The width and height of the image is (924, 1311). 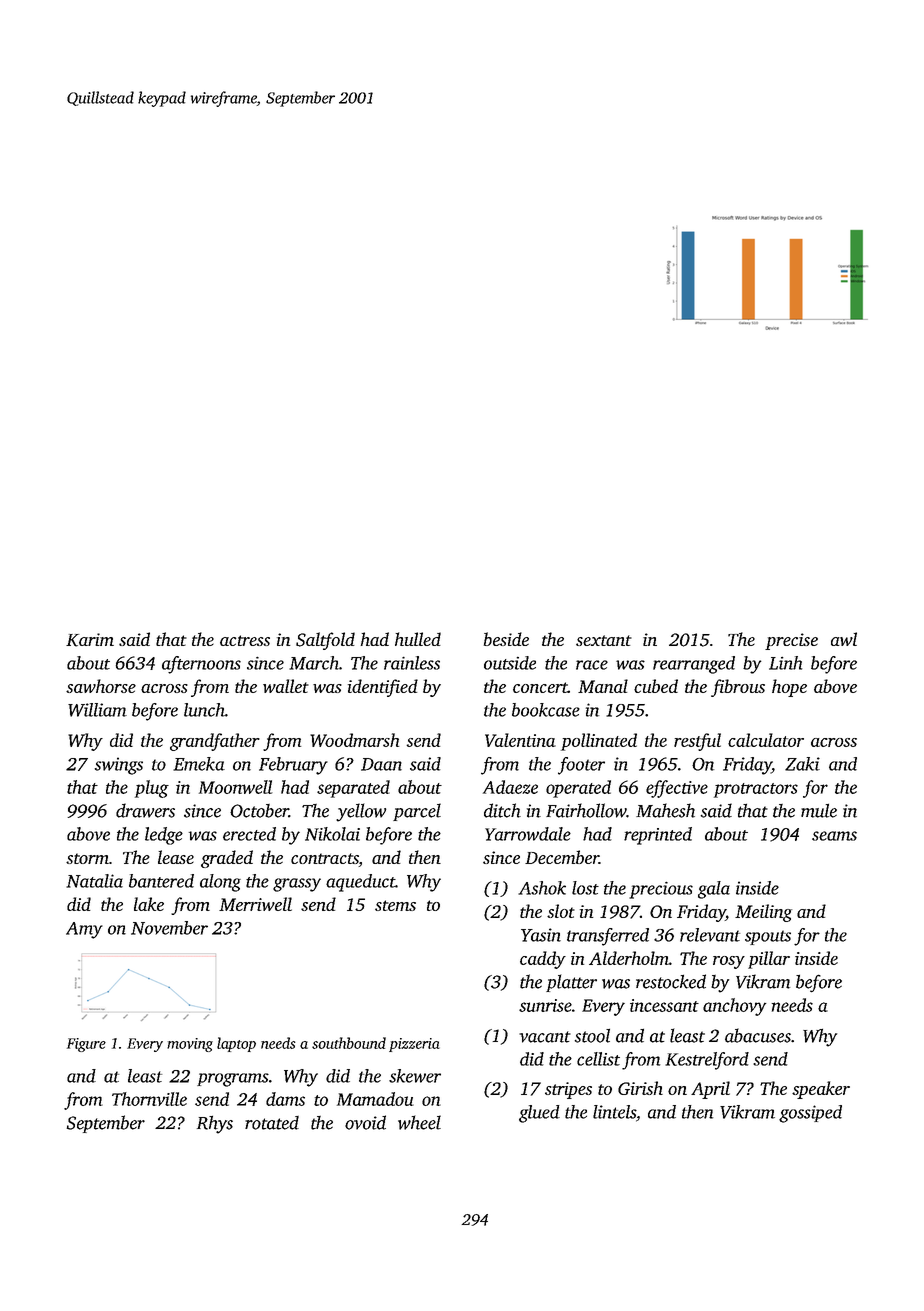 What do you see at coordinates (834, 836) in the image?
I see `seams` at bounding box center [834, 836].
